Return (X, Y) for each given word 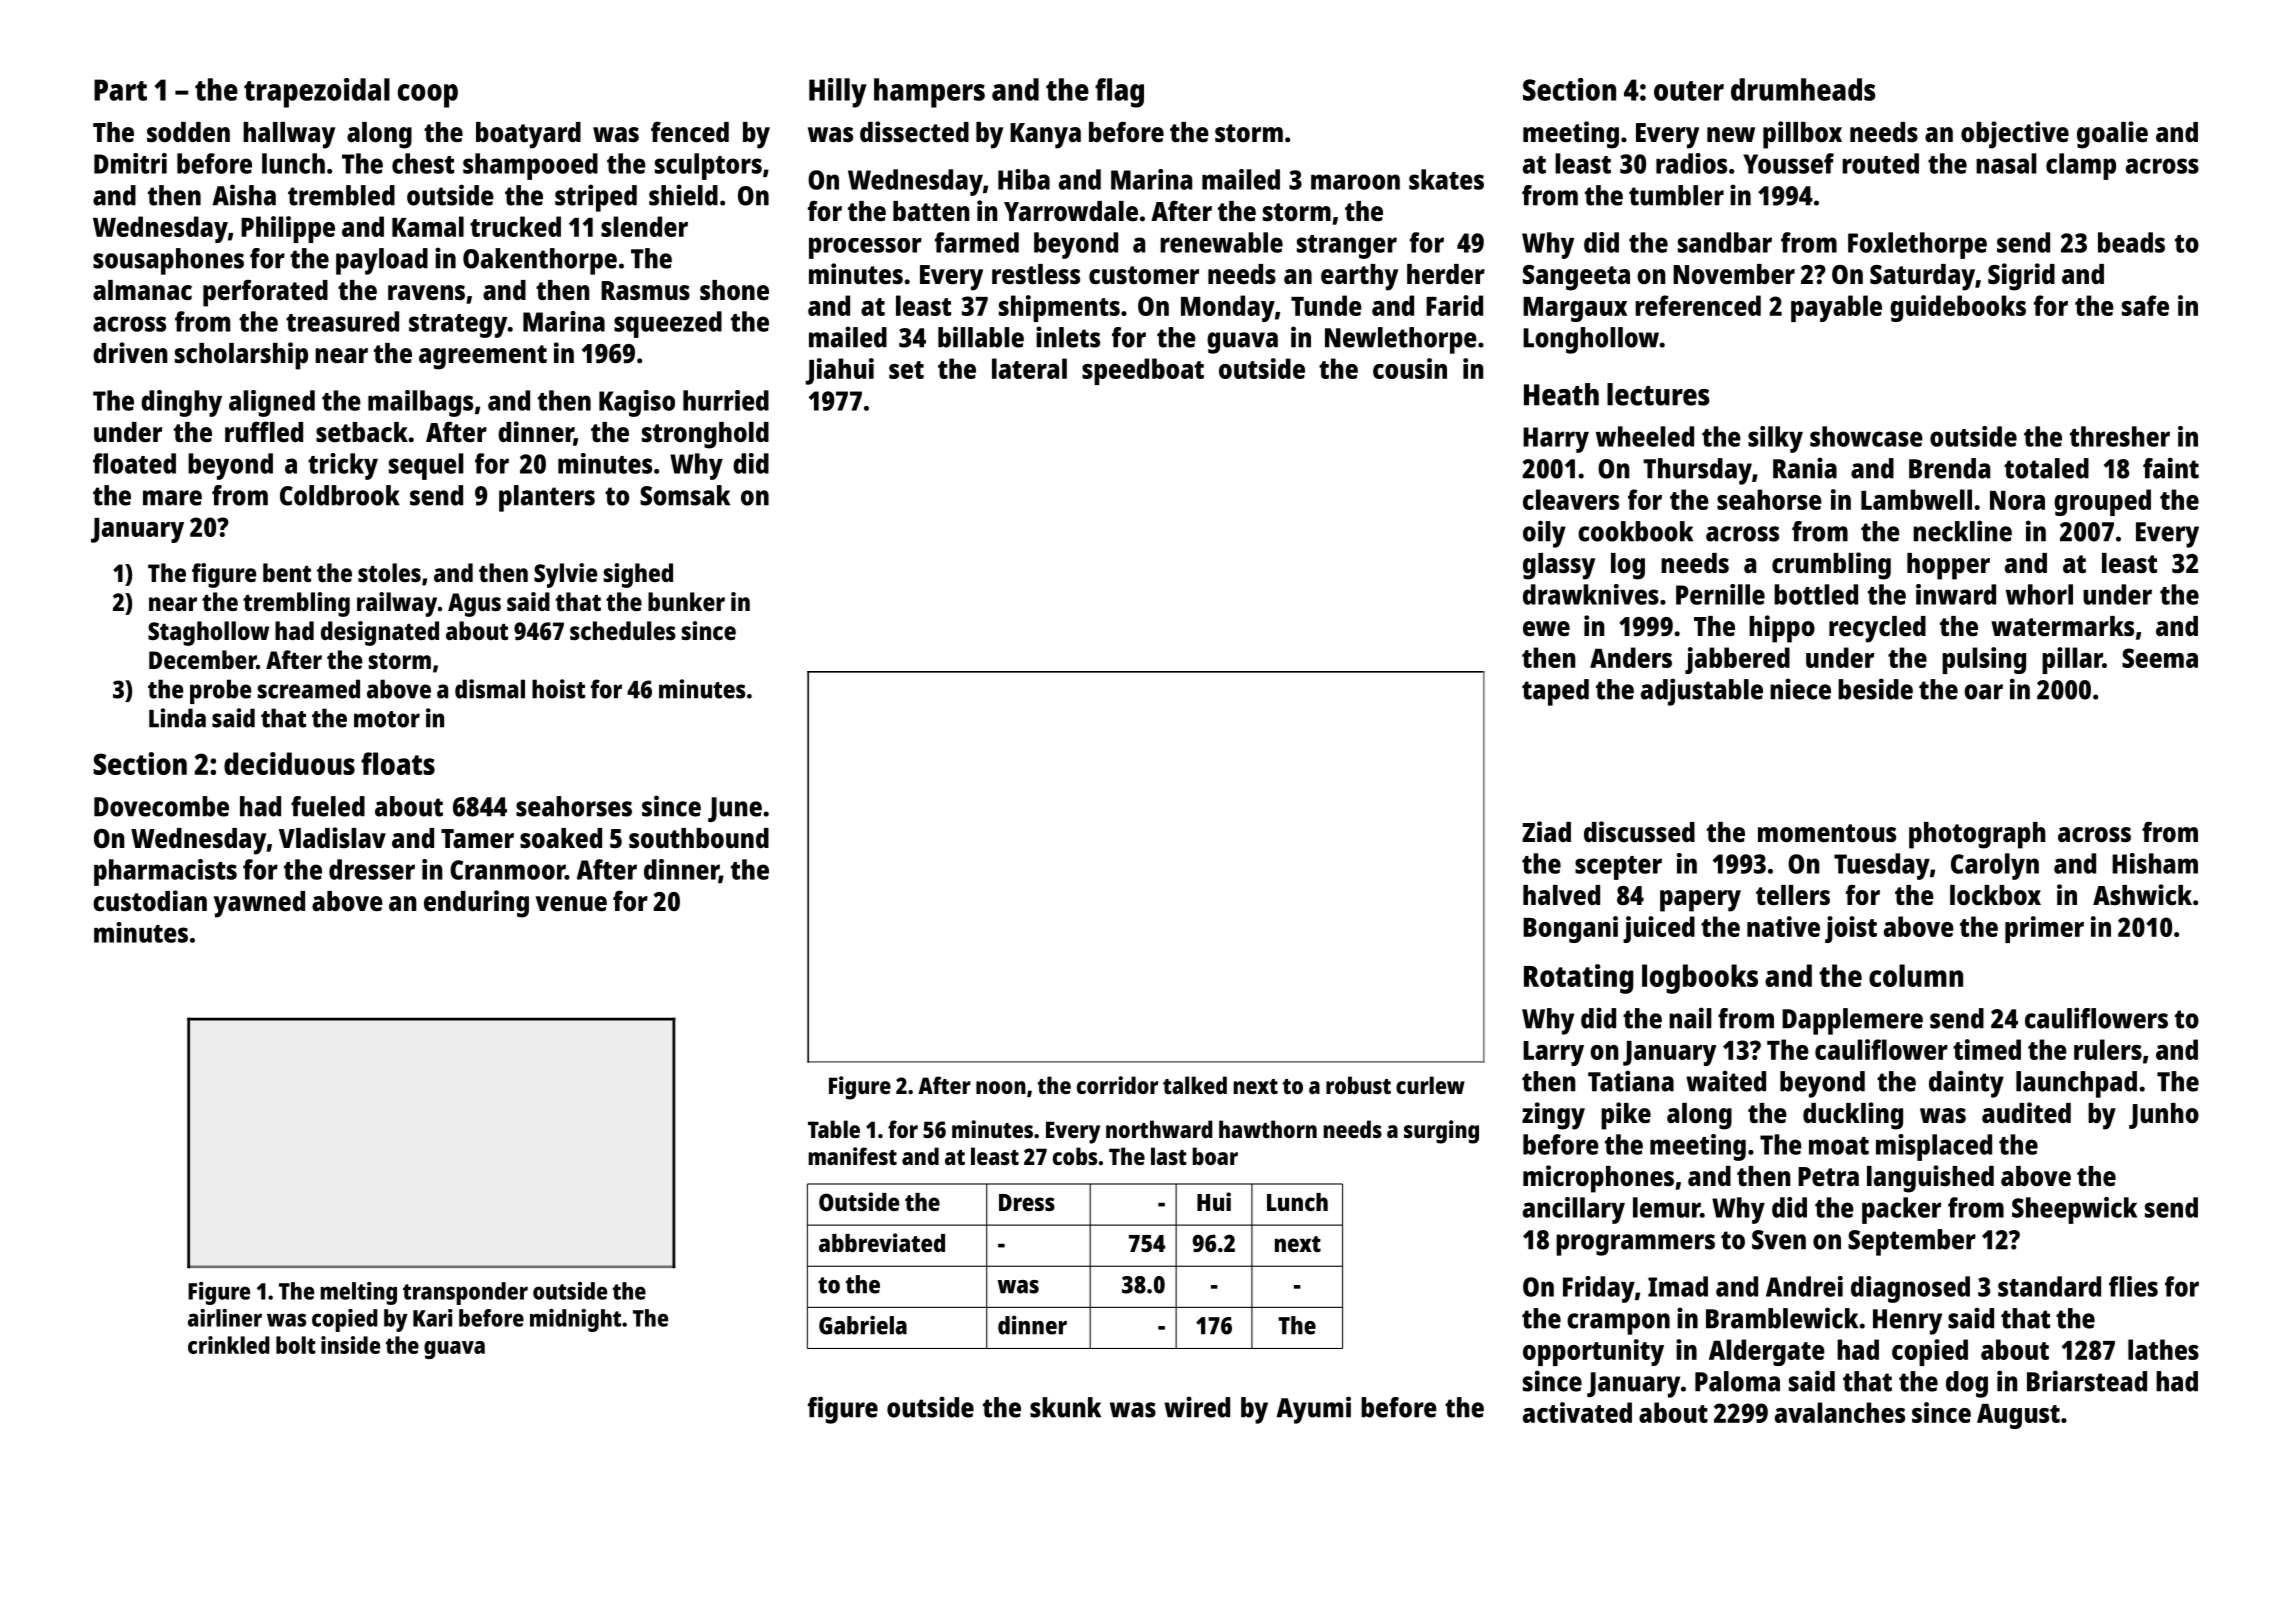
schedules (623, 630)
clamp (2081, 166)
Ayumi (1313, 1410)
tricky (343, 466)
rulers (2108, 1049)
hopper (1948, 566)
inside (350, 1345)
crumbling (1831, 566)
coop (428, 96)
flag (1119, 93)
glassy (1559, 566)
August (2018, 1416)
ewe (1546, 628)
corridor (1117, 1085)
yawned (259, 904)
